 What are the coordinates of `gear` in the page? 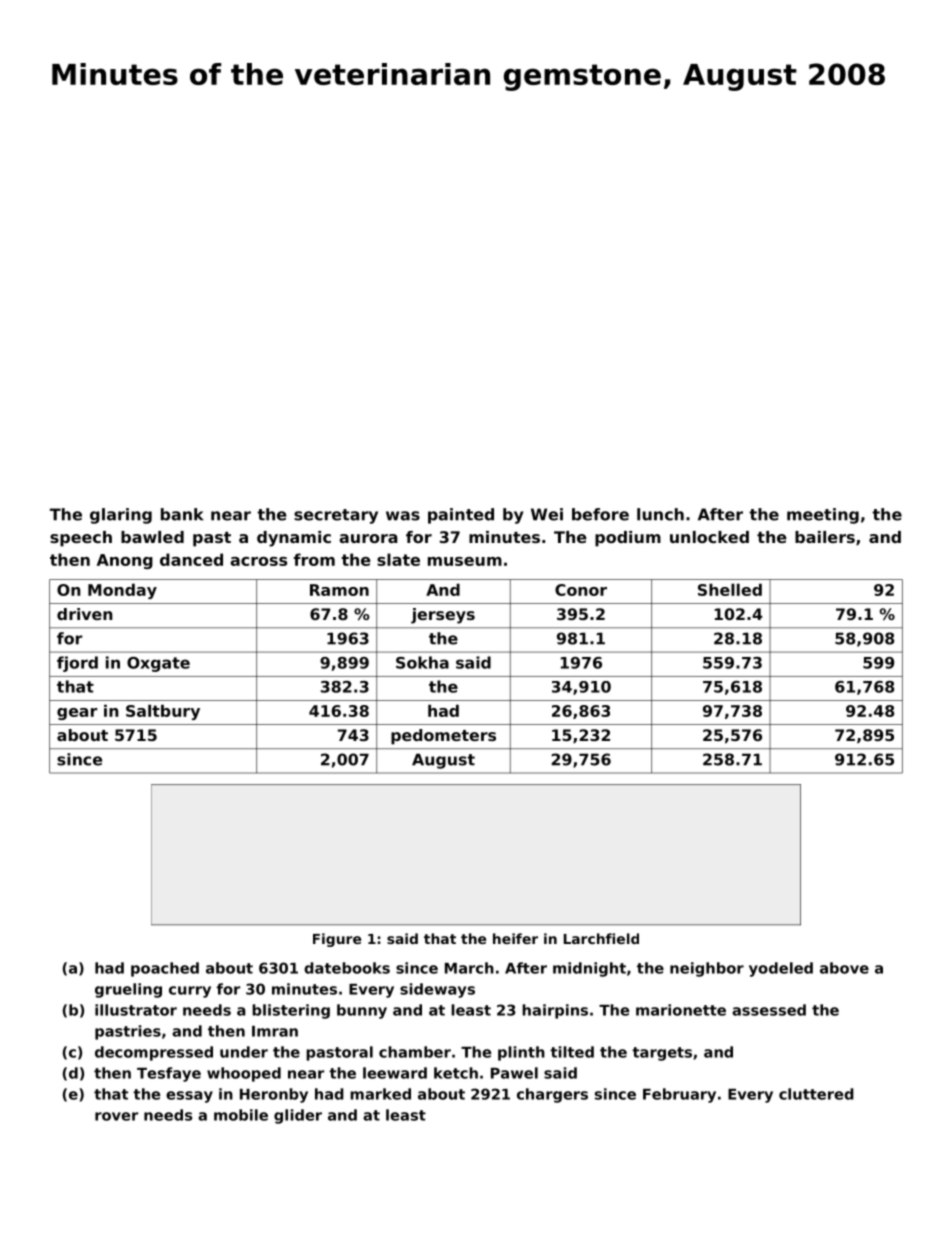 It's located at (77, 714).
